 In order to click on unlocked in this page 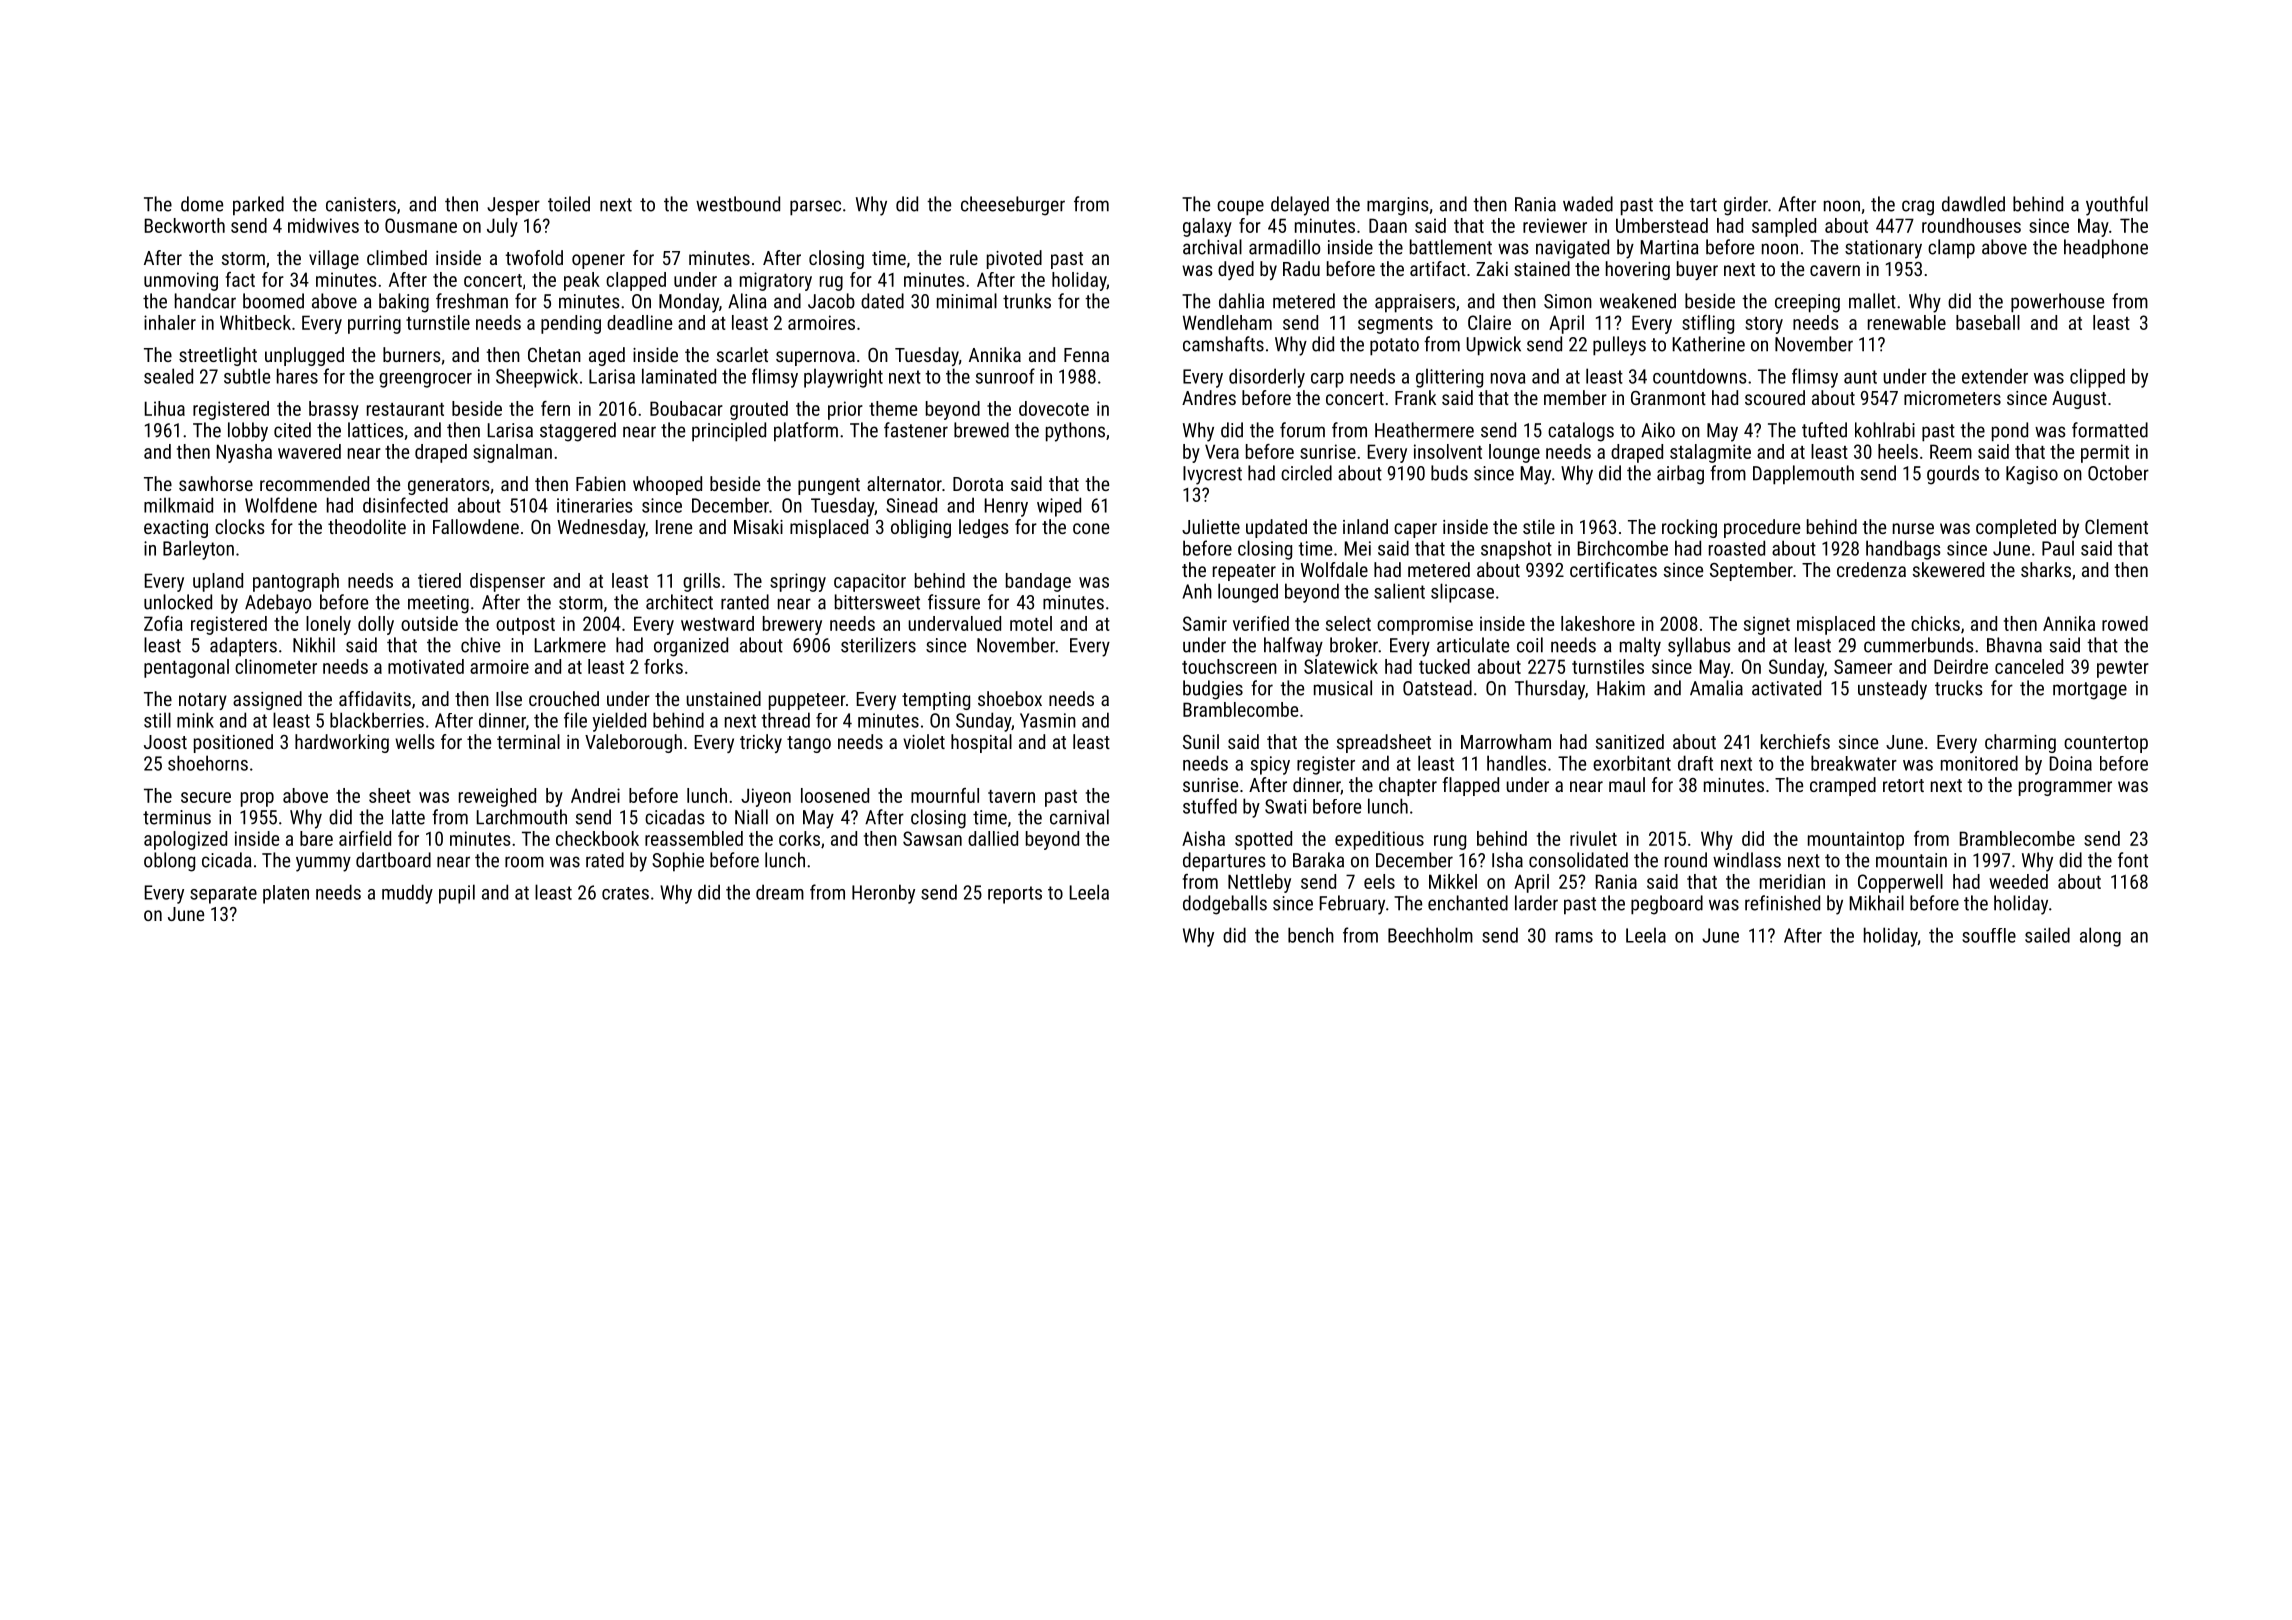, I will do `click(178, 602)`.
